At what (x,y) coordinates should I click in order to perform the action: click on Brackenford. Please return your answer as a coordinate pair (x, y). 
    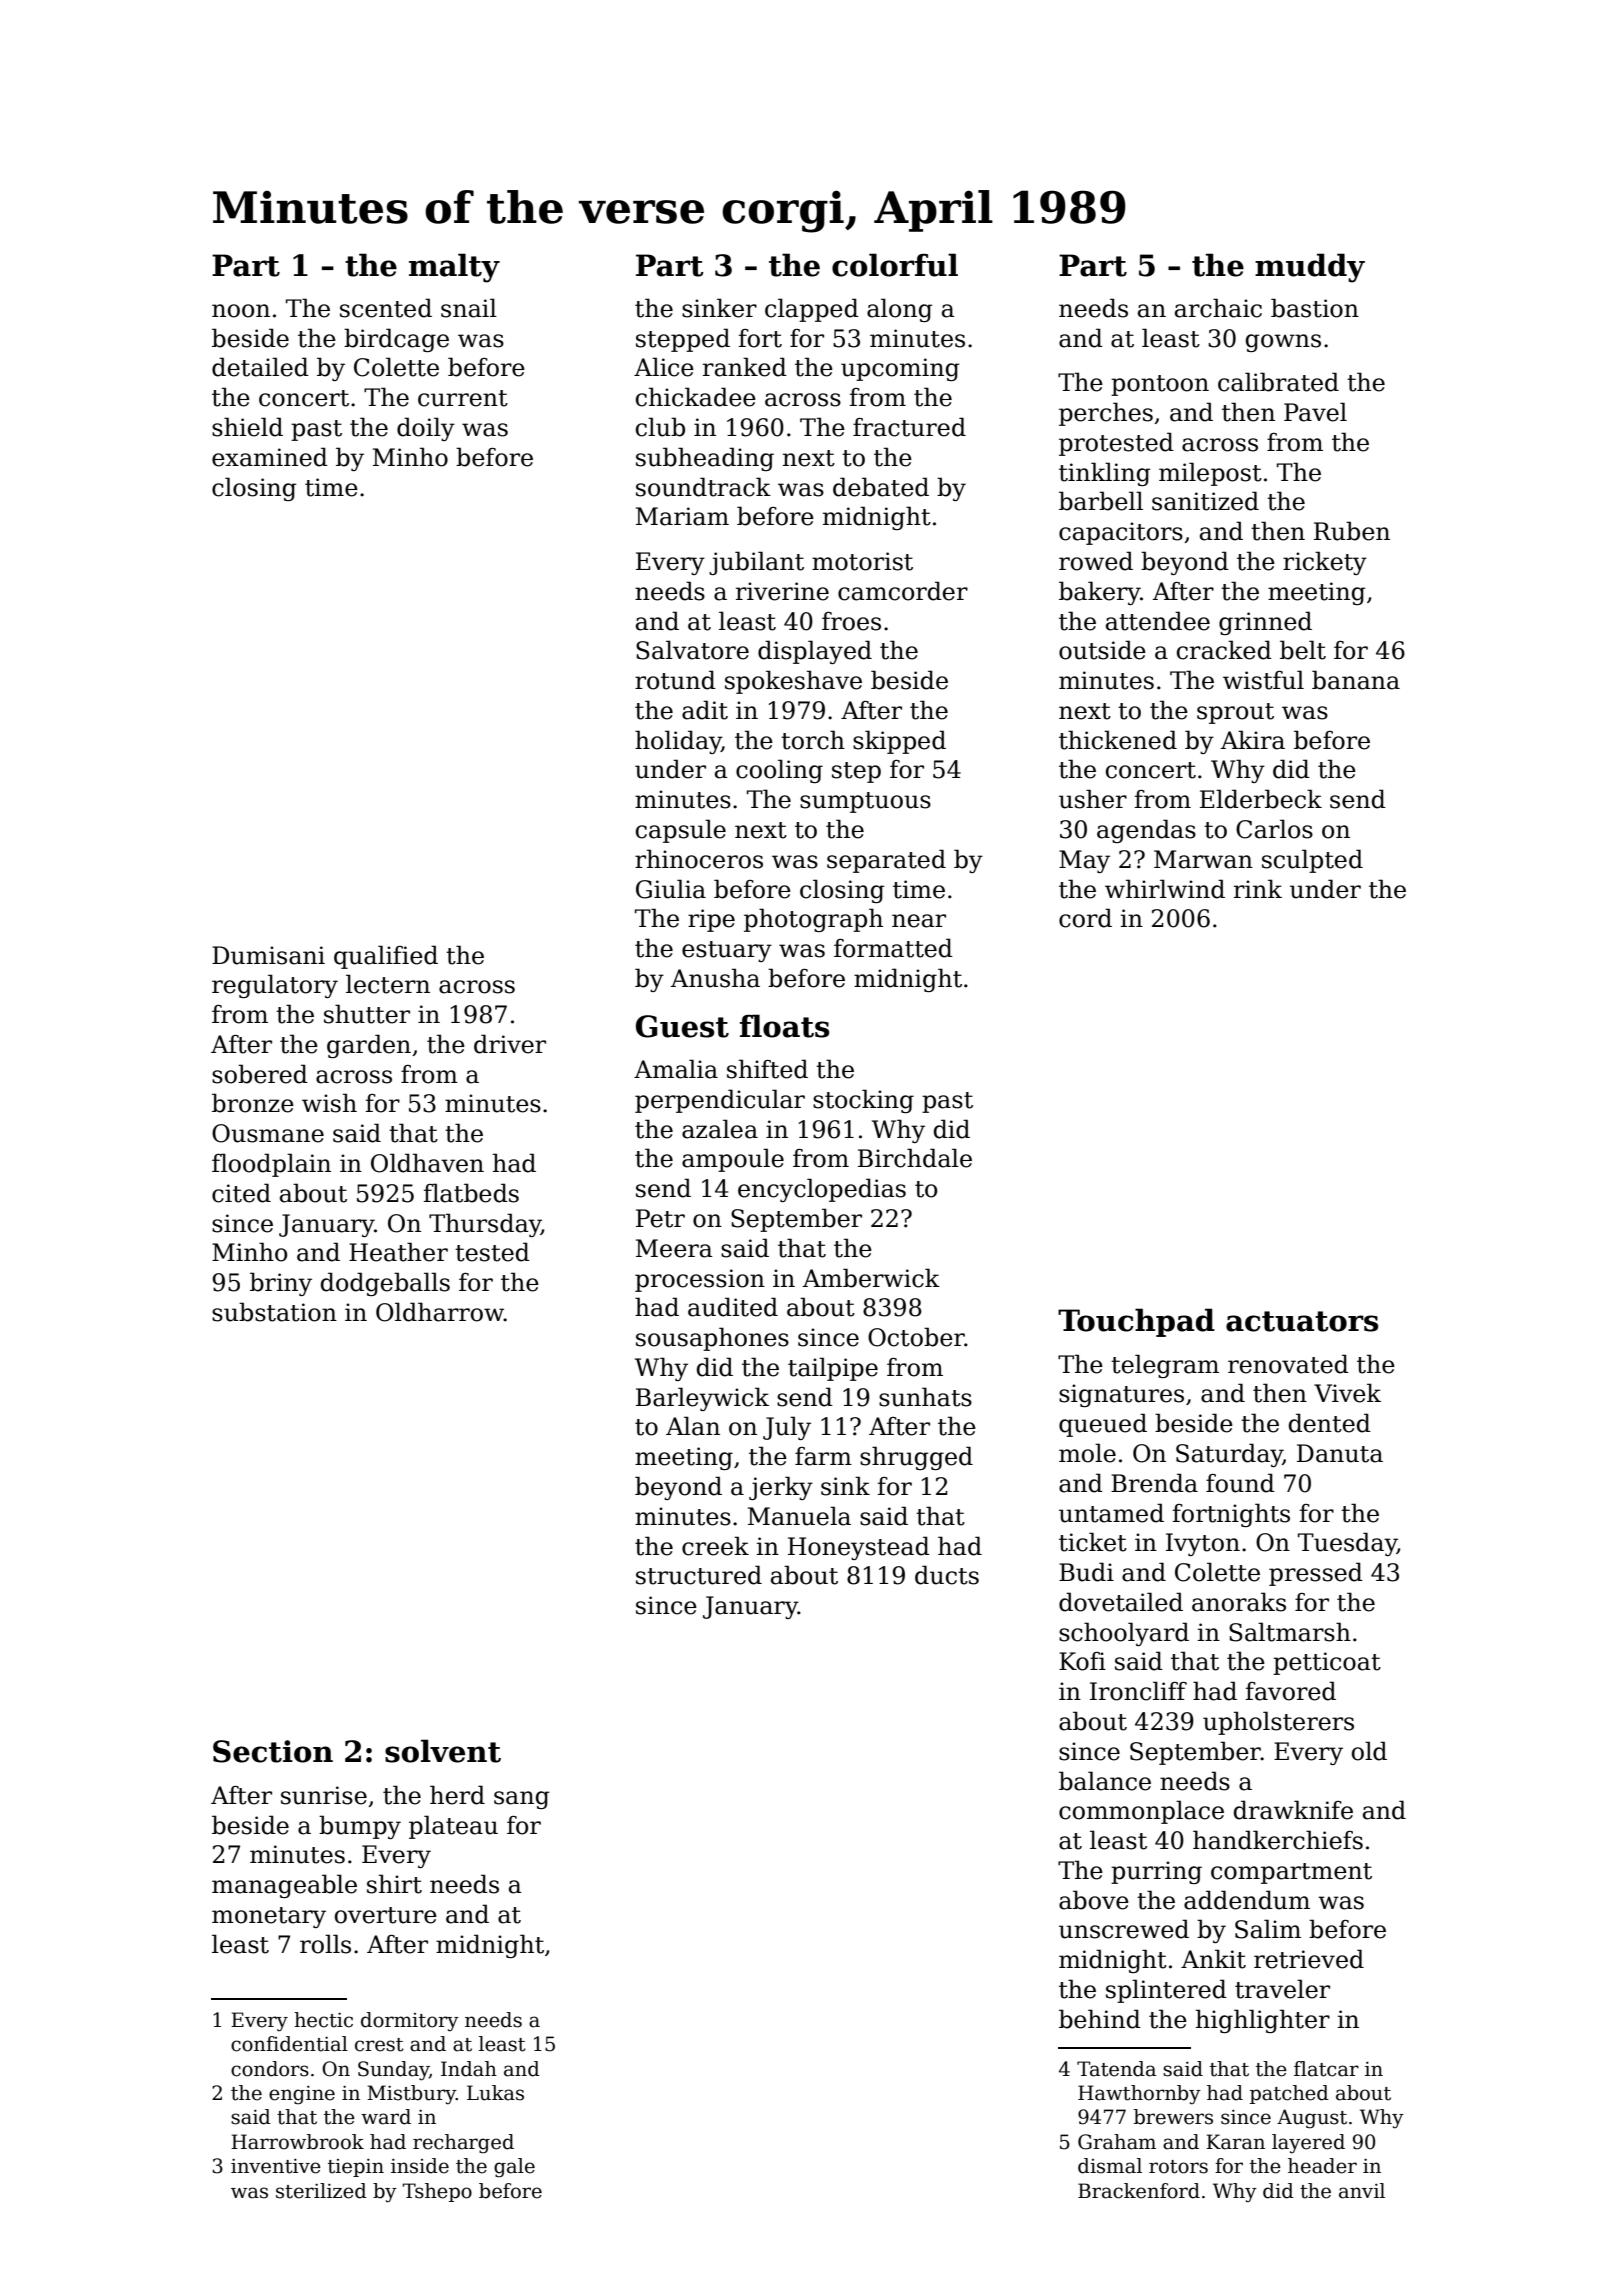
    Looking at the image, I should click on (1139, 2191).
